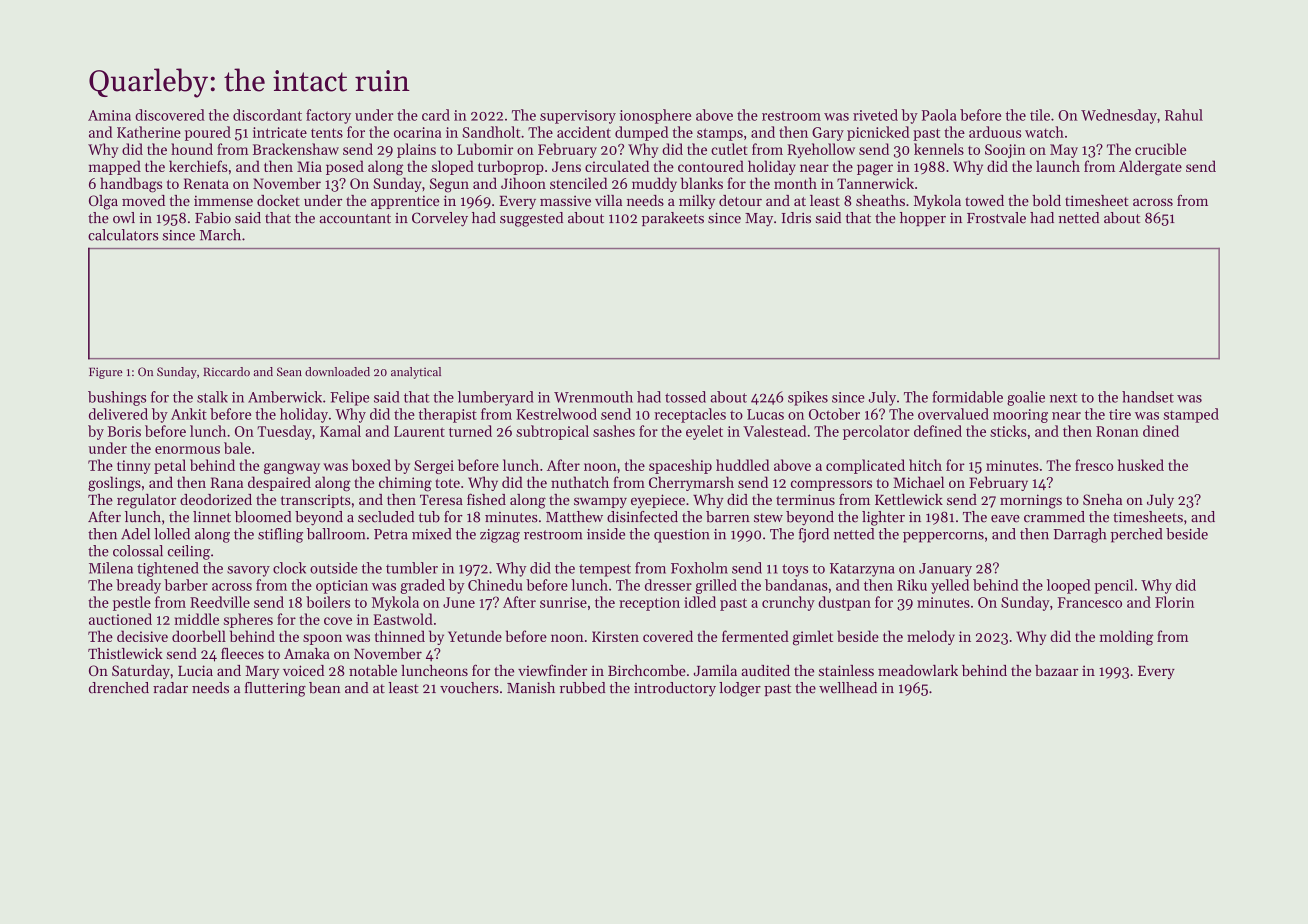 This screenshot has height=924, width=1308. What do you see at coordinates (593, 397) in the screenshot?
I see `Wrenmouth` at bounding box center [593, 397].
